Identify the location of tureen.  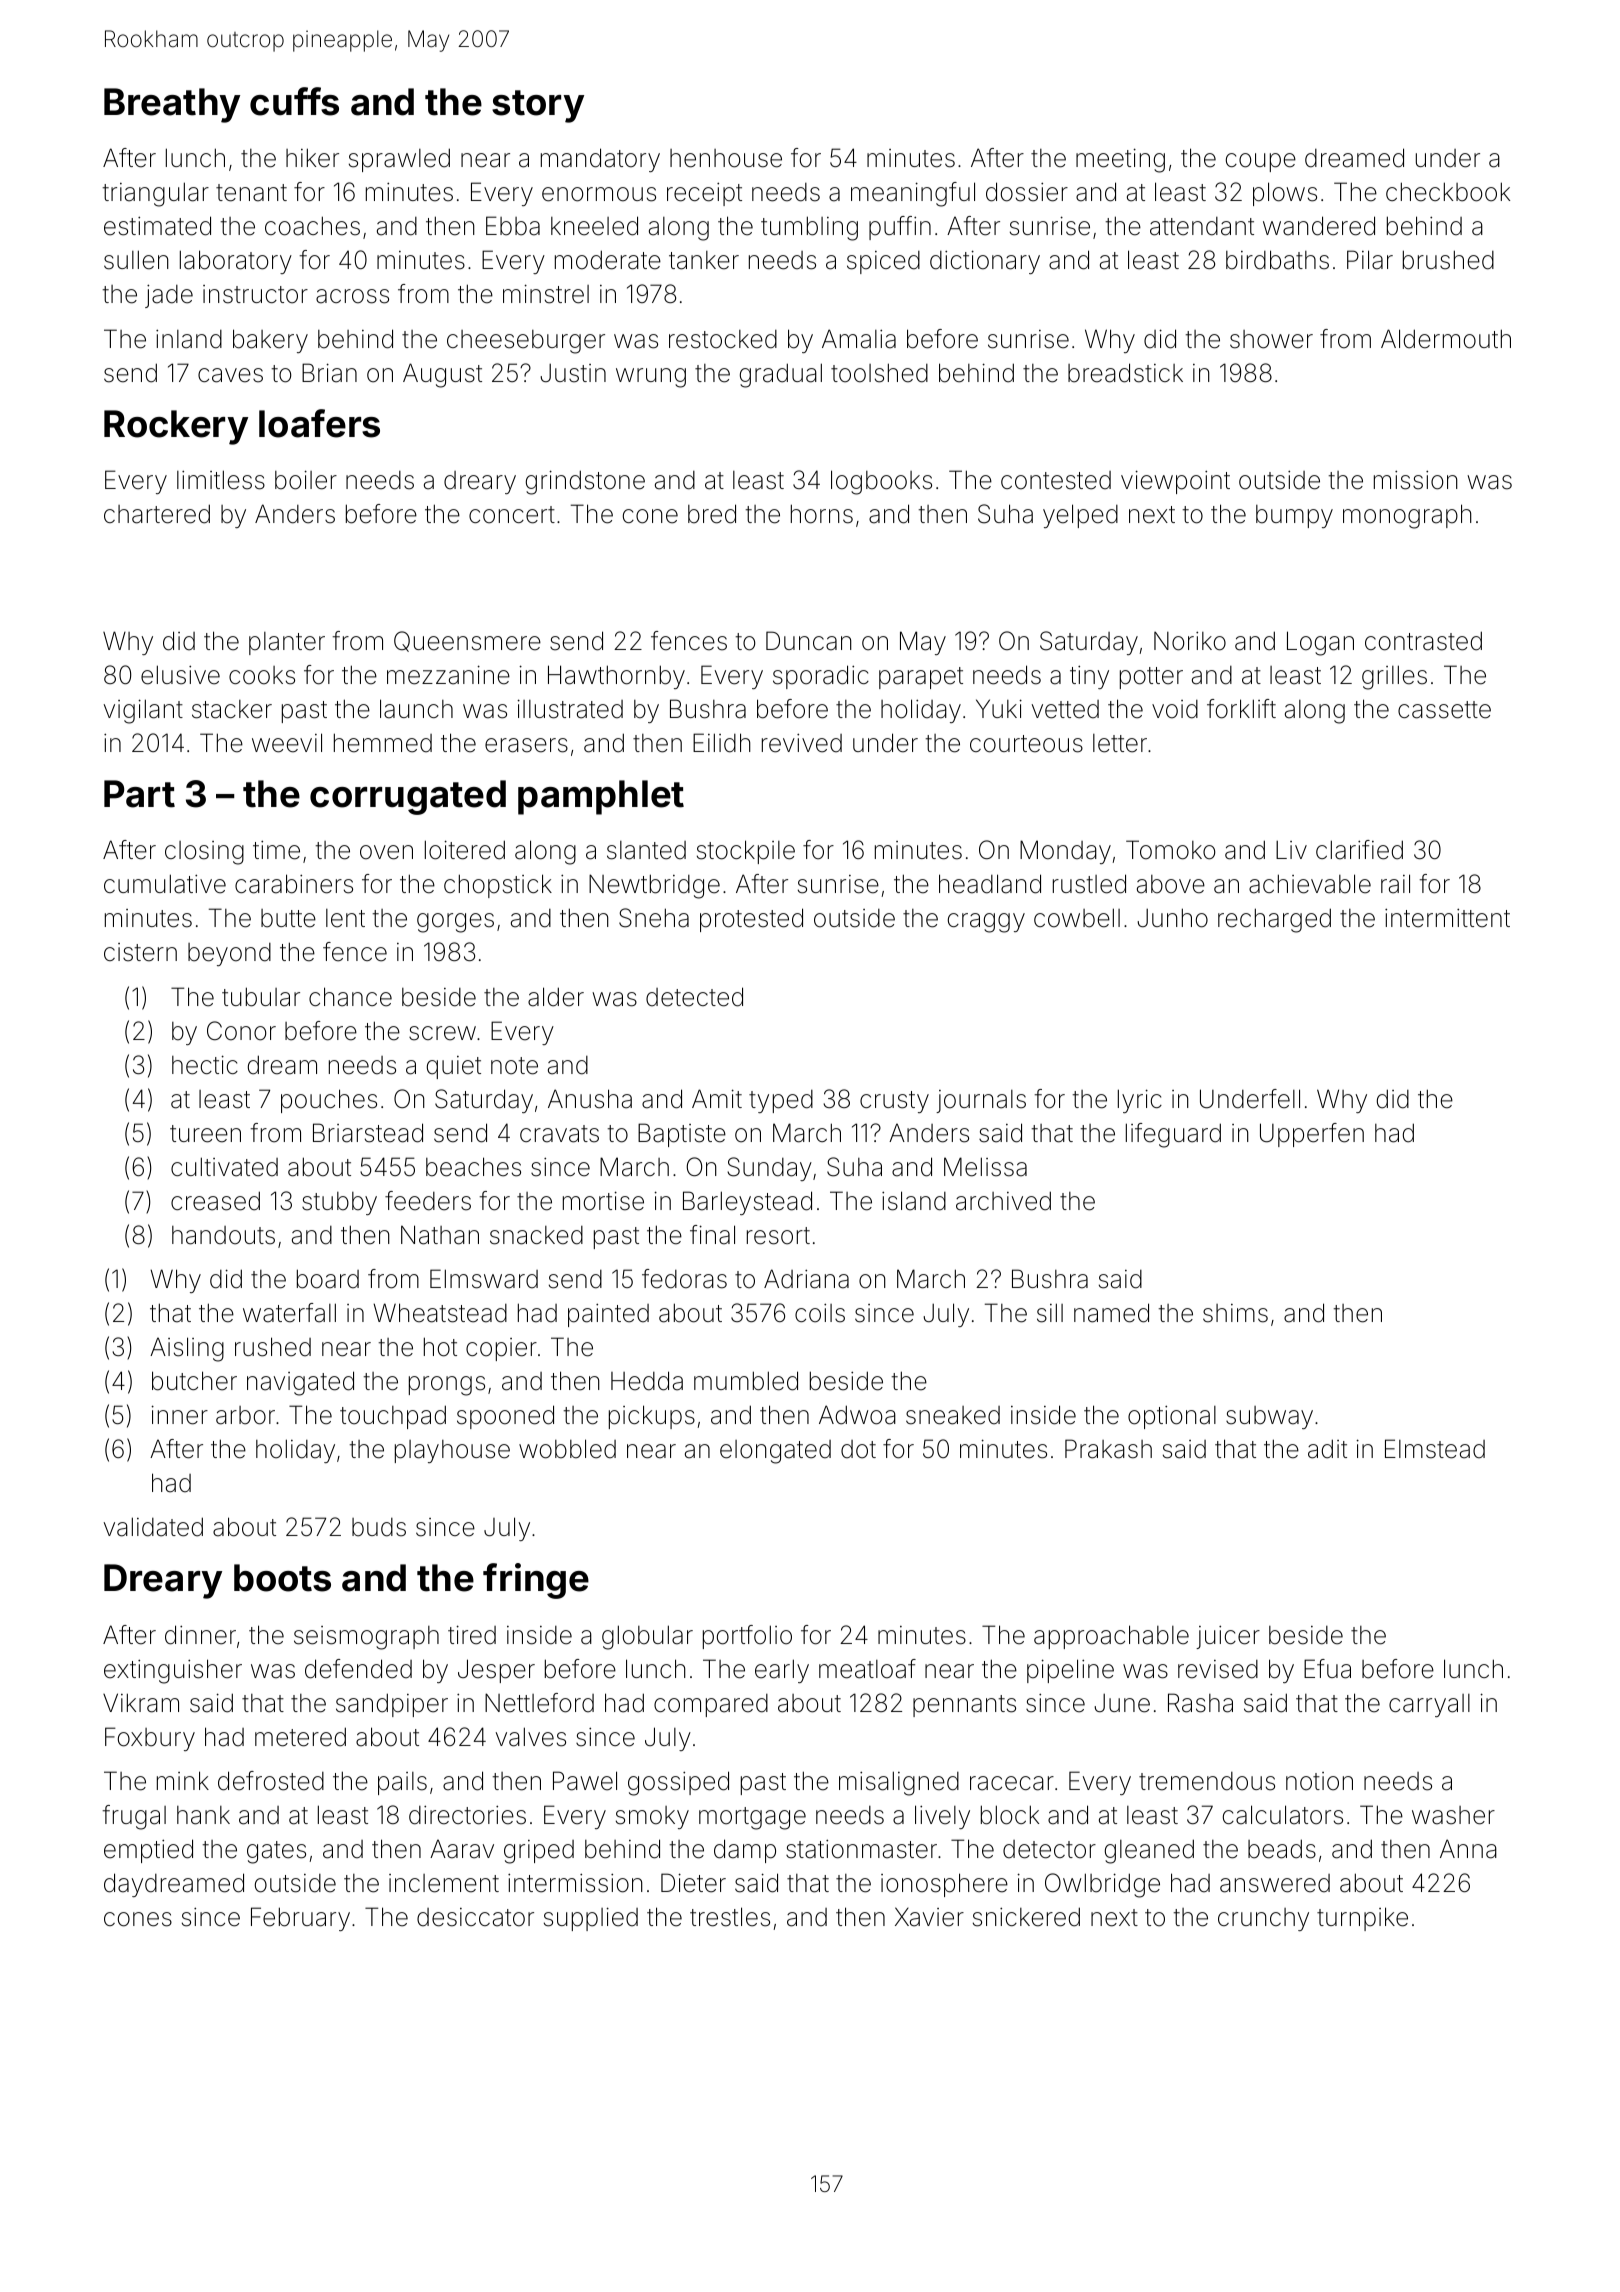
(205, 1134).
